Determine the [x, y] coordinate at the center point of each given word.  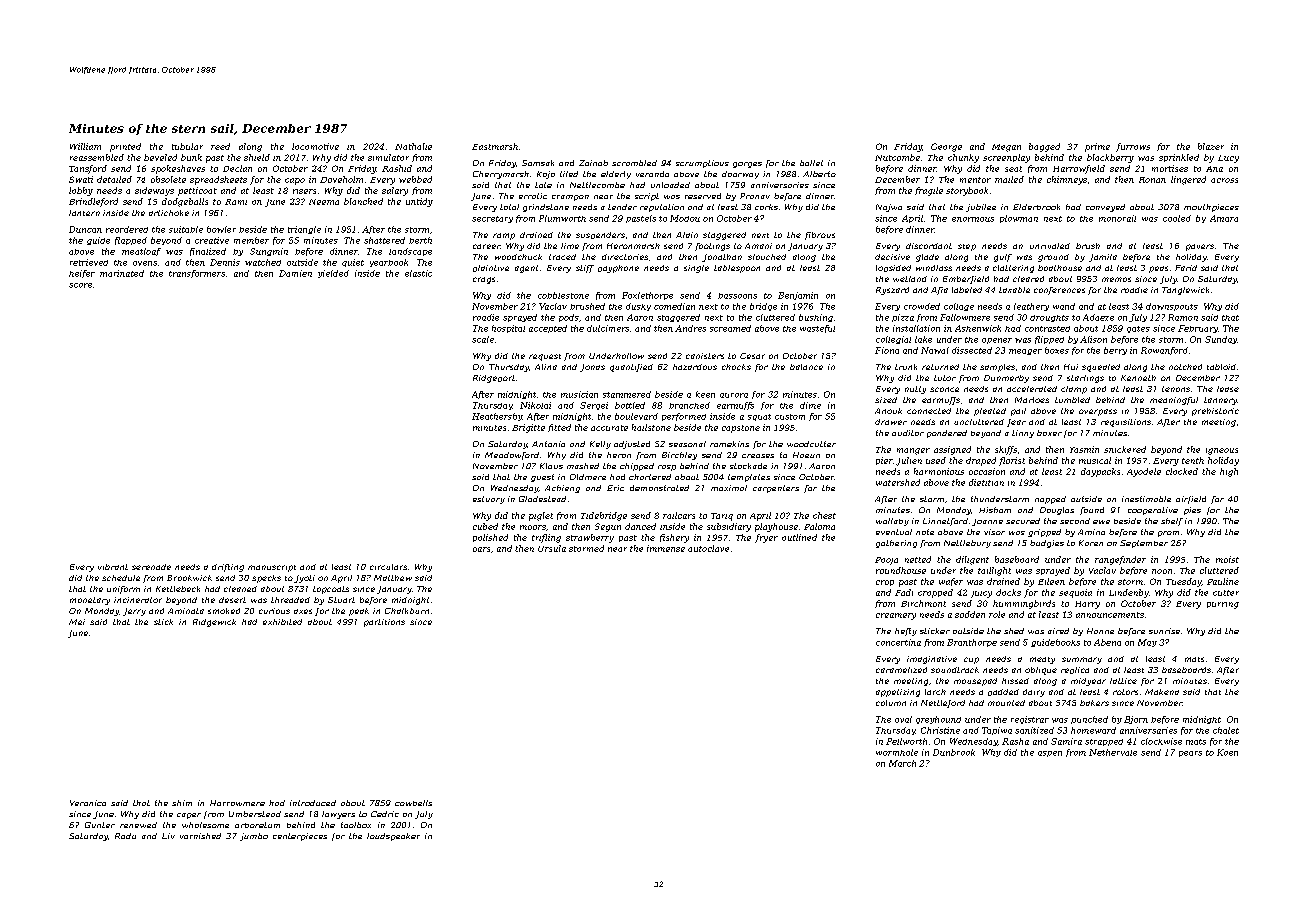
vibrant [113, 567]
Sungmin [269, 252]
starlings [1085, 379]
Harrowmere [237, 803]
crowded [922, 306]
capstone [741, 429]
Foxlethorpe [647, 296]
